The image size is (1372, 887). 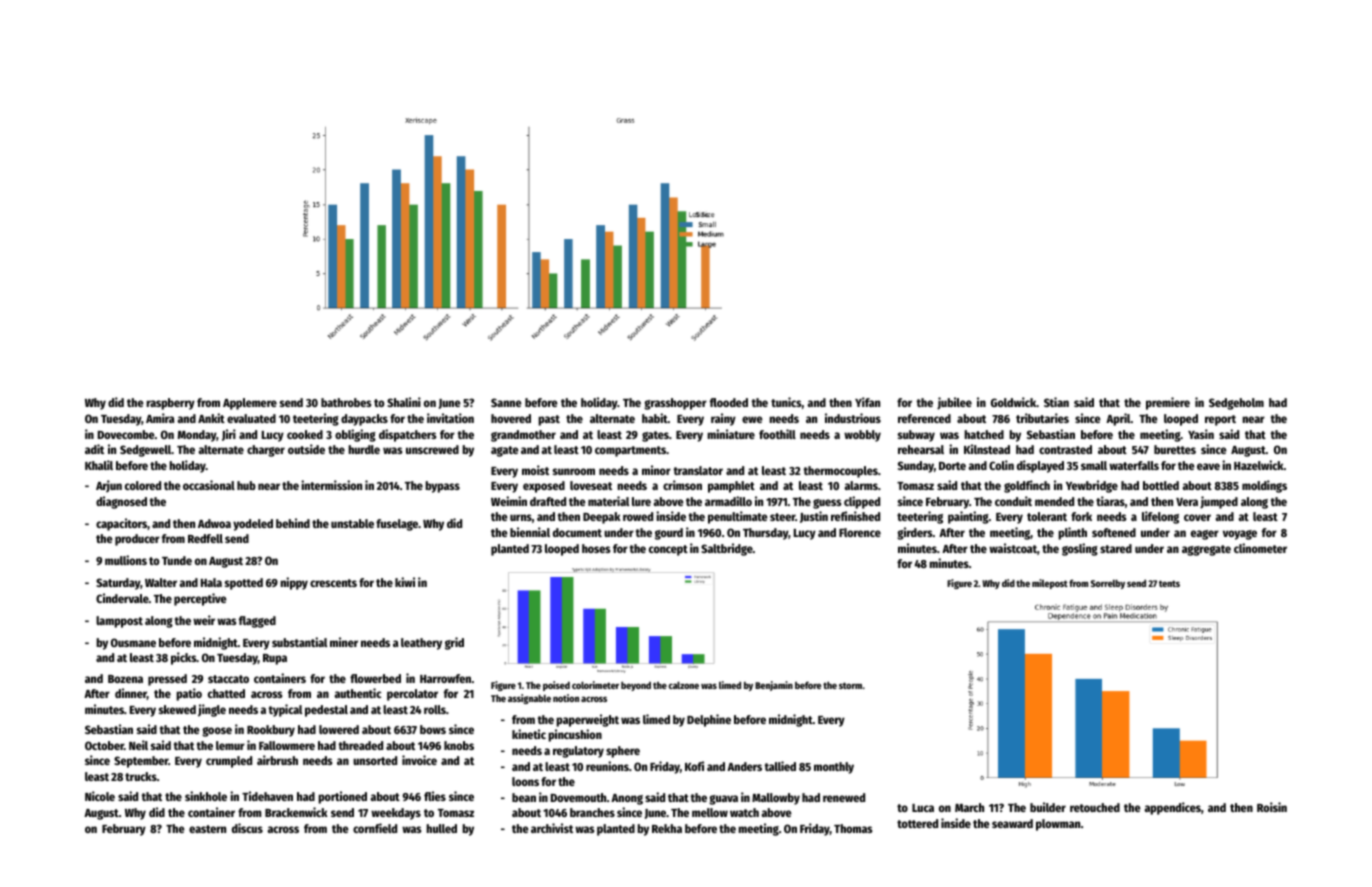 What do you see at coordinates (346, 402) in the screenshot?
I see `bathrobes` at bounding box center [346, 402].
